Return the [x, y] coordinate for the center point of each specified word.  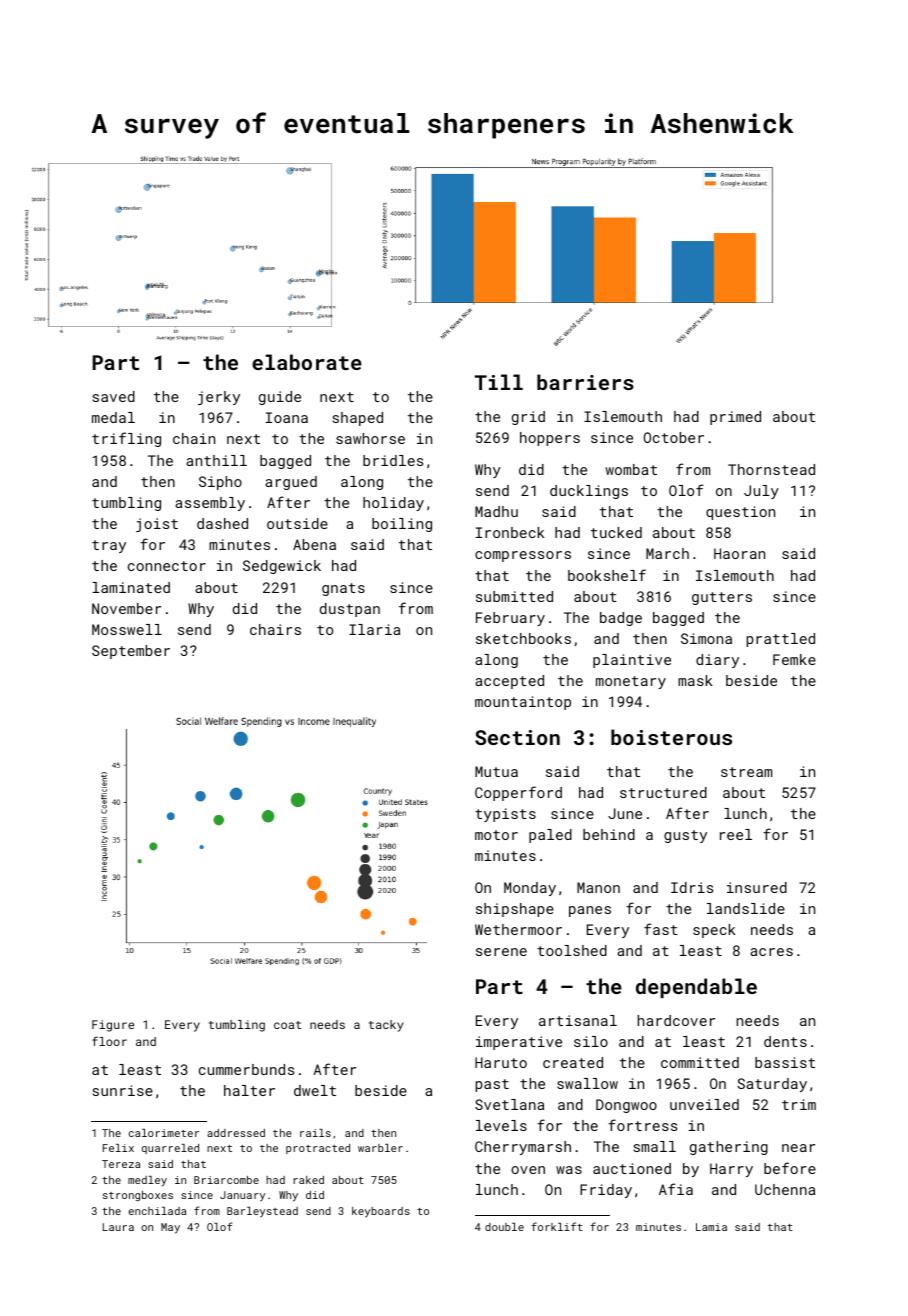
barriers [585, 382]
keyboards [381, 1212]
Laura [118, 1227]
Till [499, 382]
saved [114, 396]
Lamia [711, 1227]
